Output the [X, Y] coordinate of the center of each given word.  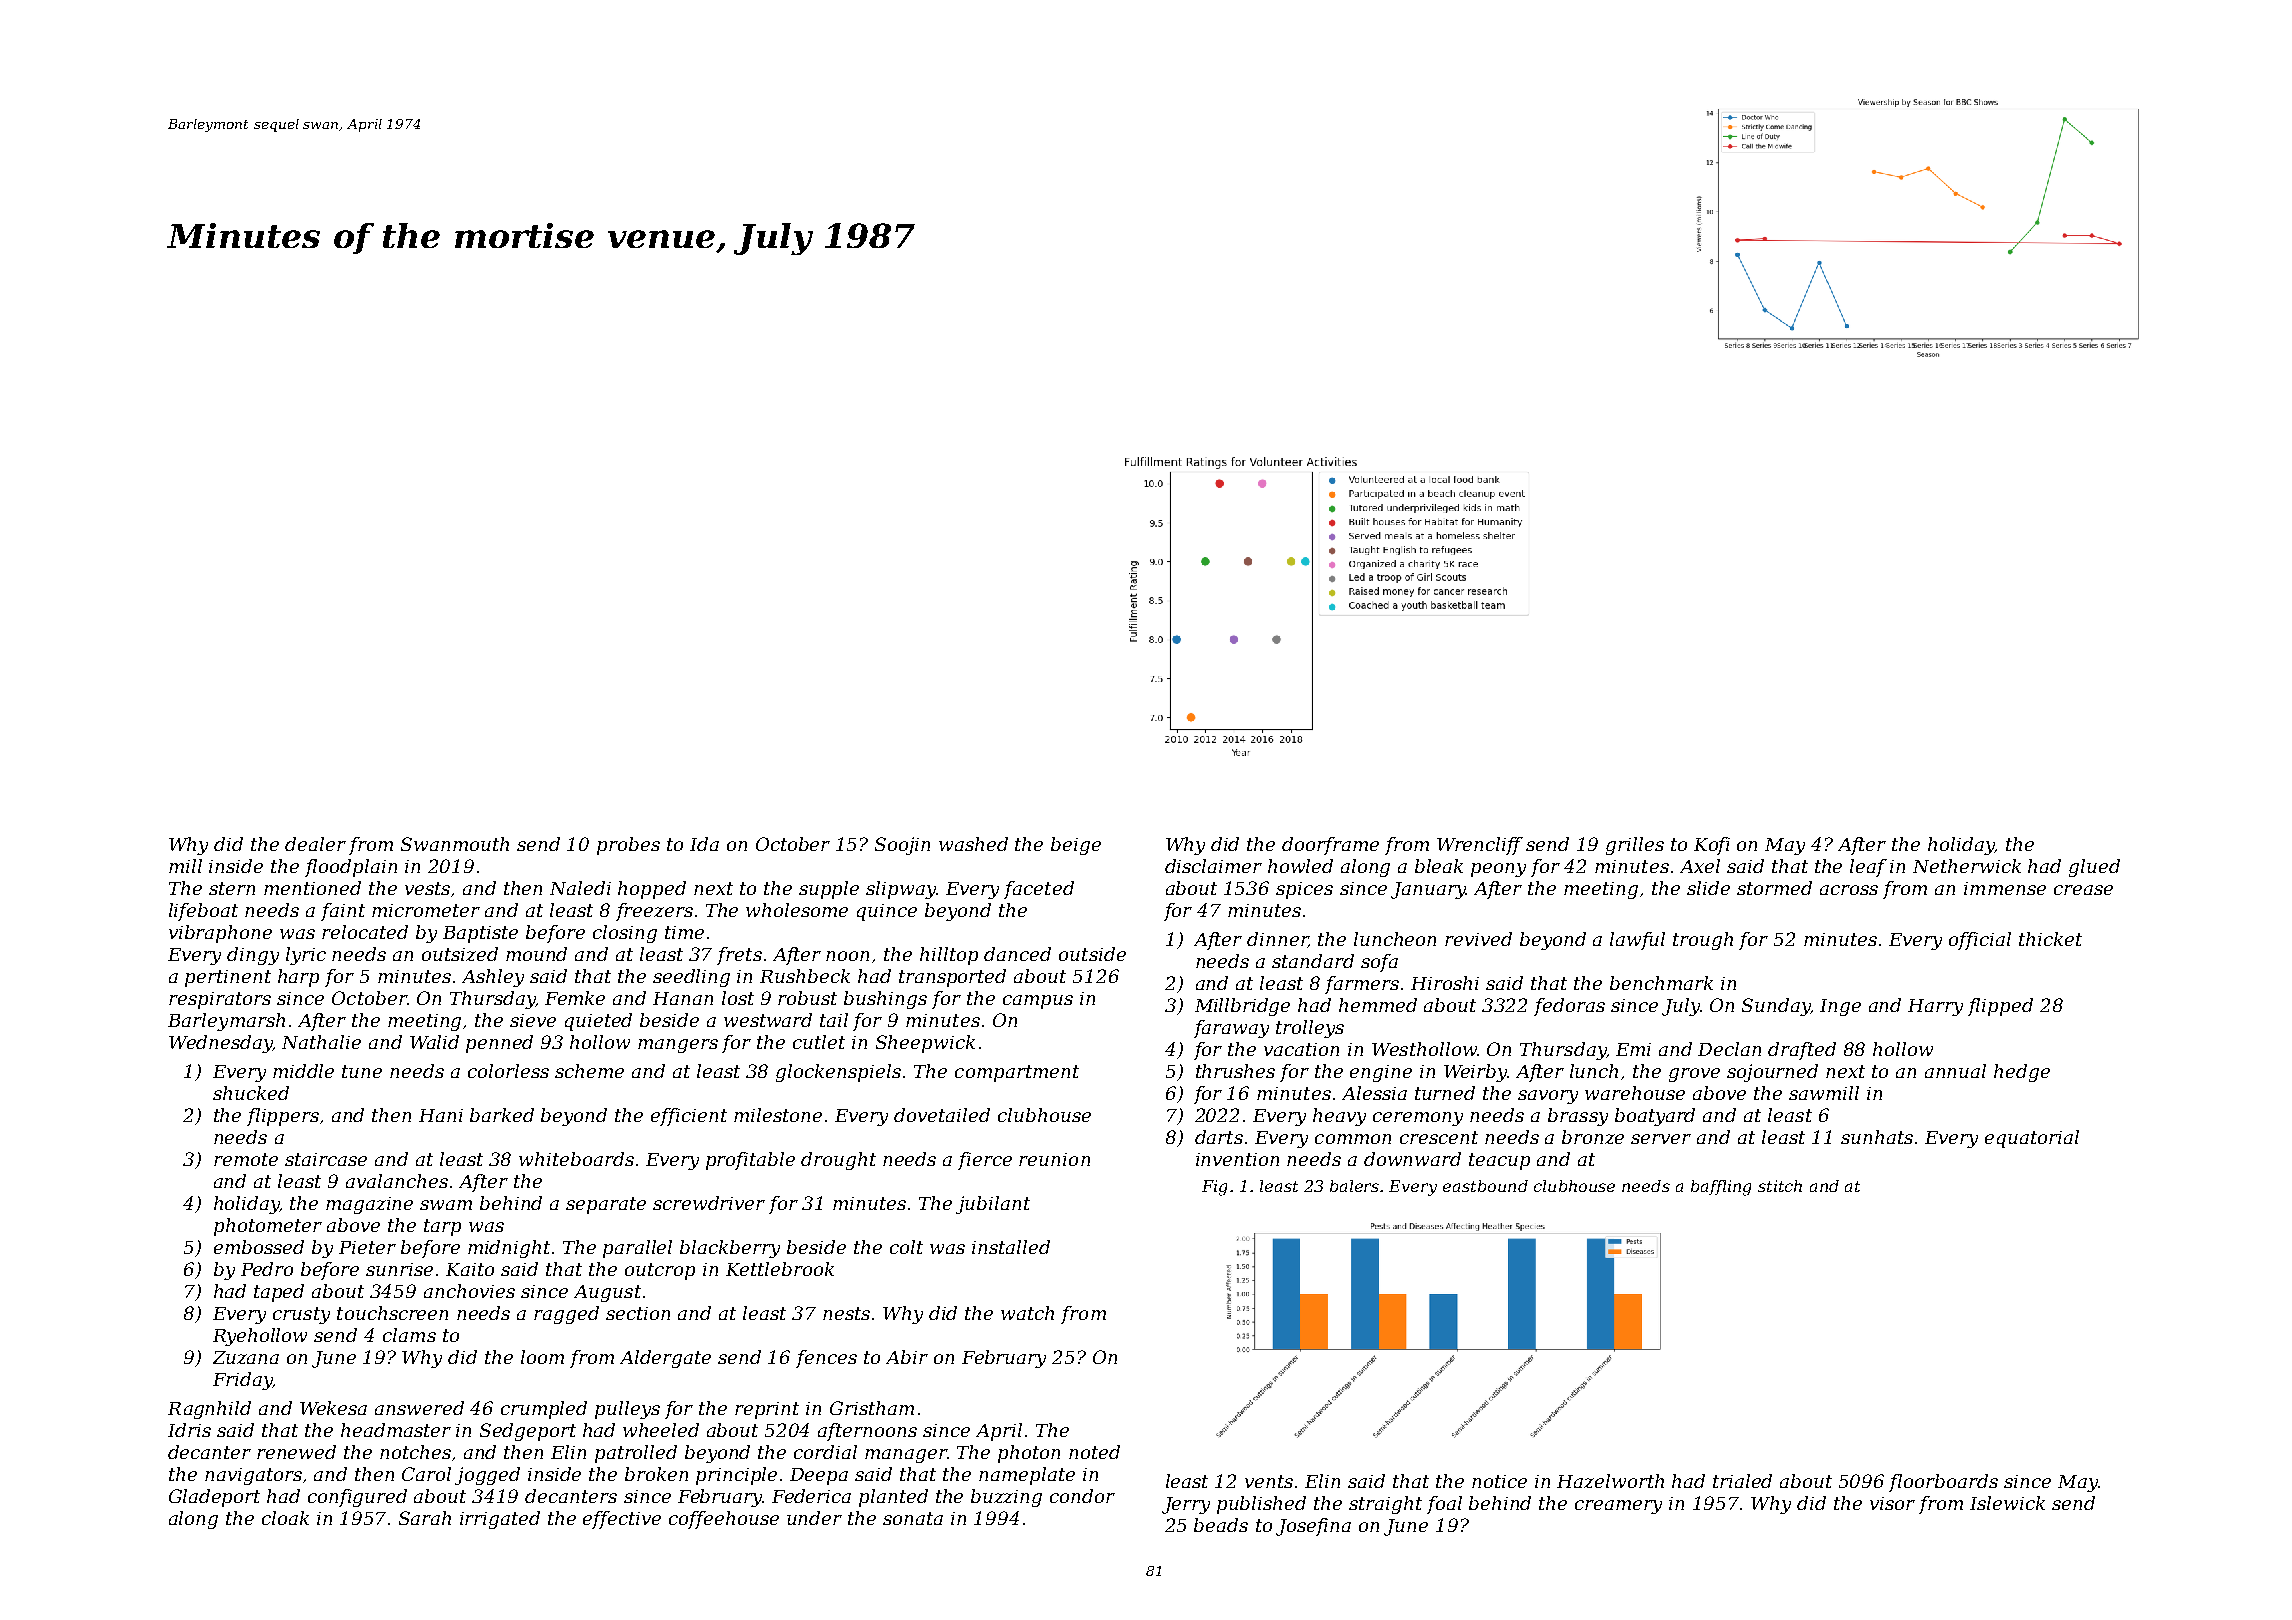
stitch [1780, 1186]
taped [279, 1293]
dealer [315, 844]
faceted [1039, 890]
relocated [365, 932]
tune [362, 1071]
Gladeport [214, 1498]
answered [419, 1408]
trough [1703, 941]
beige [1076, 846]
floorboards [1943, 1483]
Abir [907, 1357]
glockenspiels [838, 1073]
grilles [1635, 846]
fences [826, 1359]
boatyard [1655, 1117]
